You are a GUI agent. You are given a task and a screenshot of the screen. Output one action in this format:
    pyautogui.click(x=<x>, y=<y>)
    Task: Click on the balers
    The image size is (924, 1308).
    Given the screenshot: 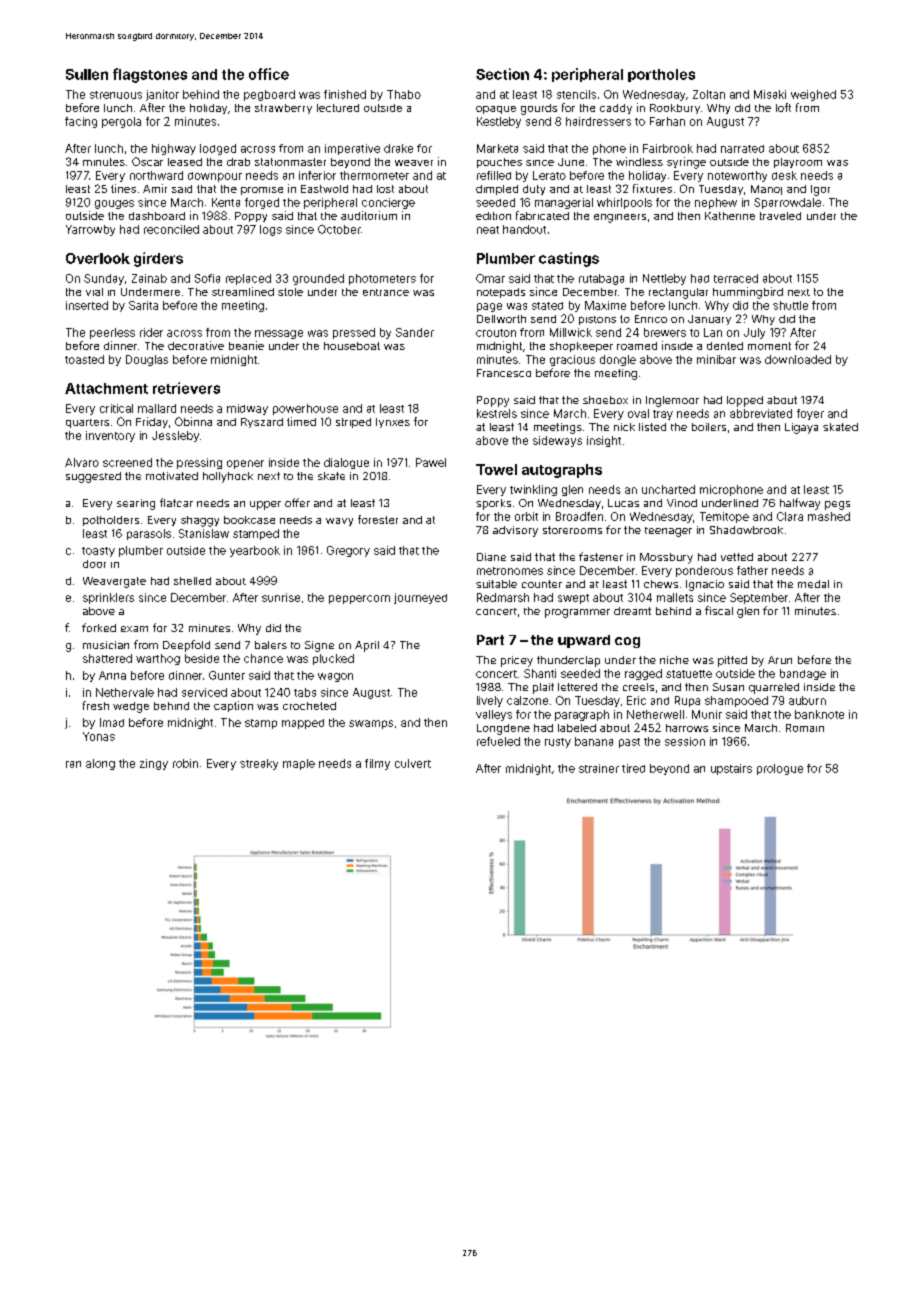 What is the action you would take?
    pyautogui.click(x=271, y=645)
